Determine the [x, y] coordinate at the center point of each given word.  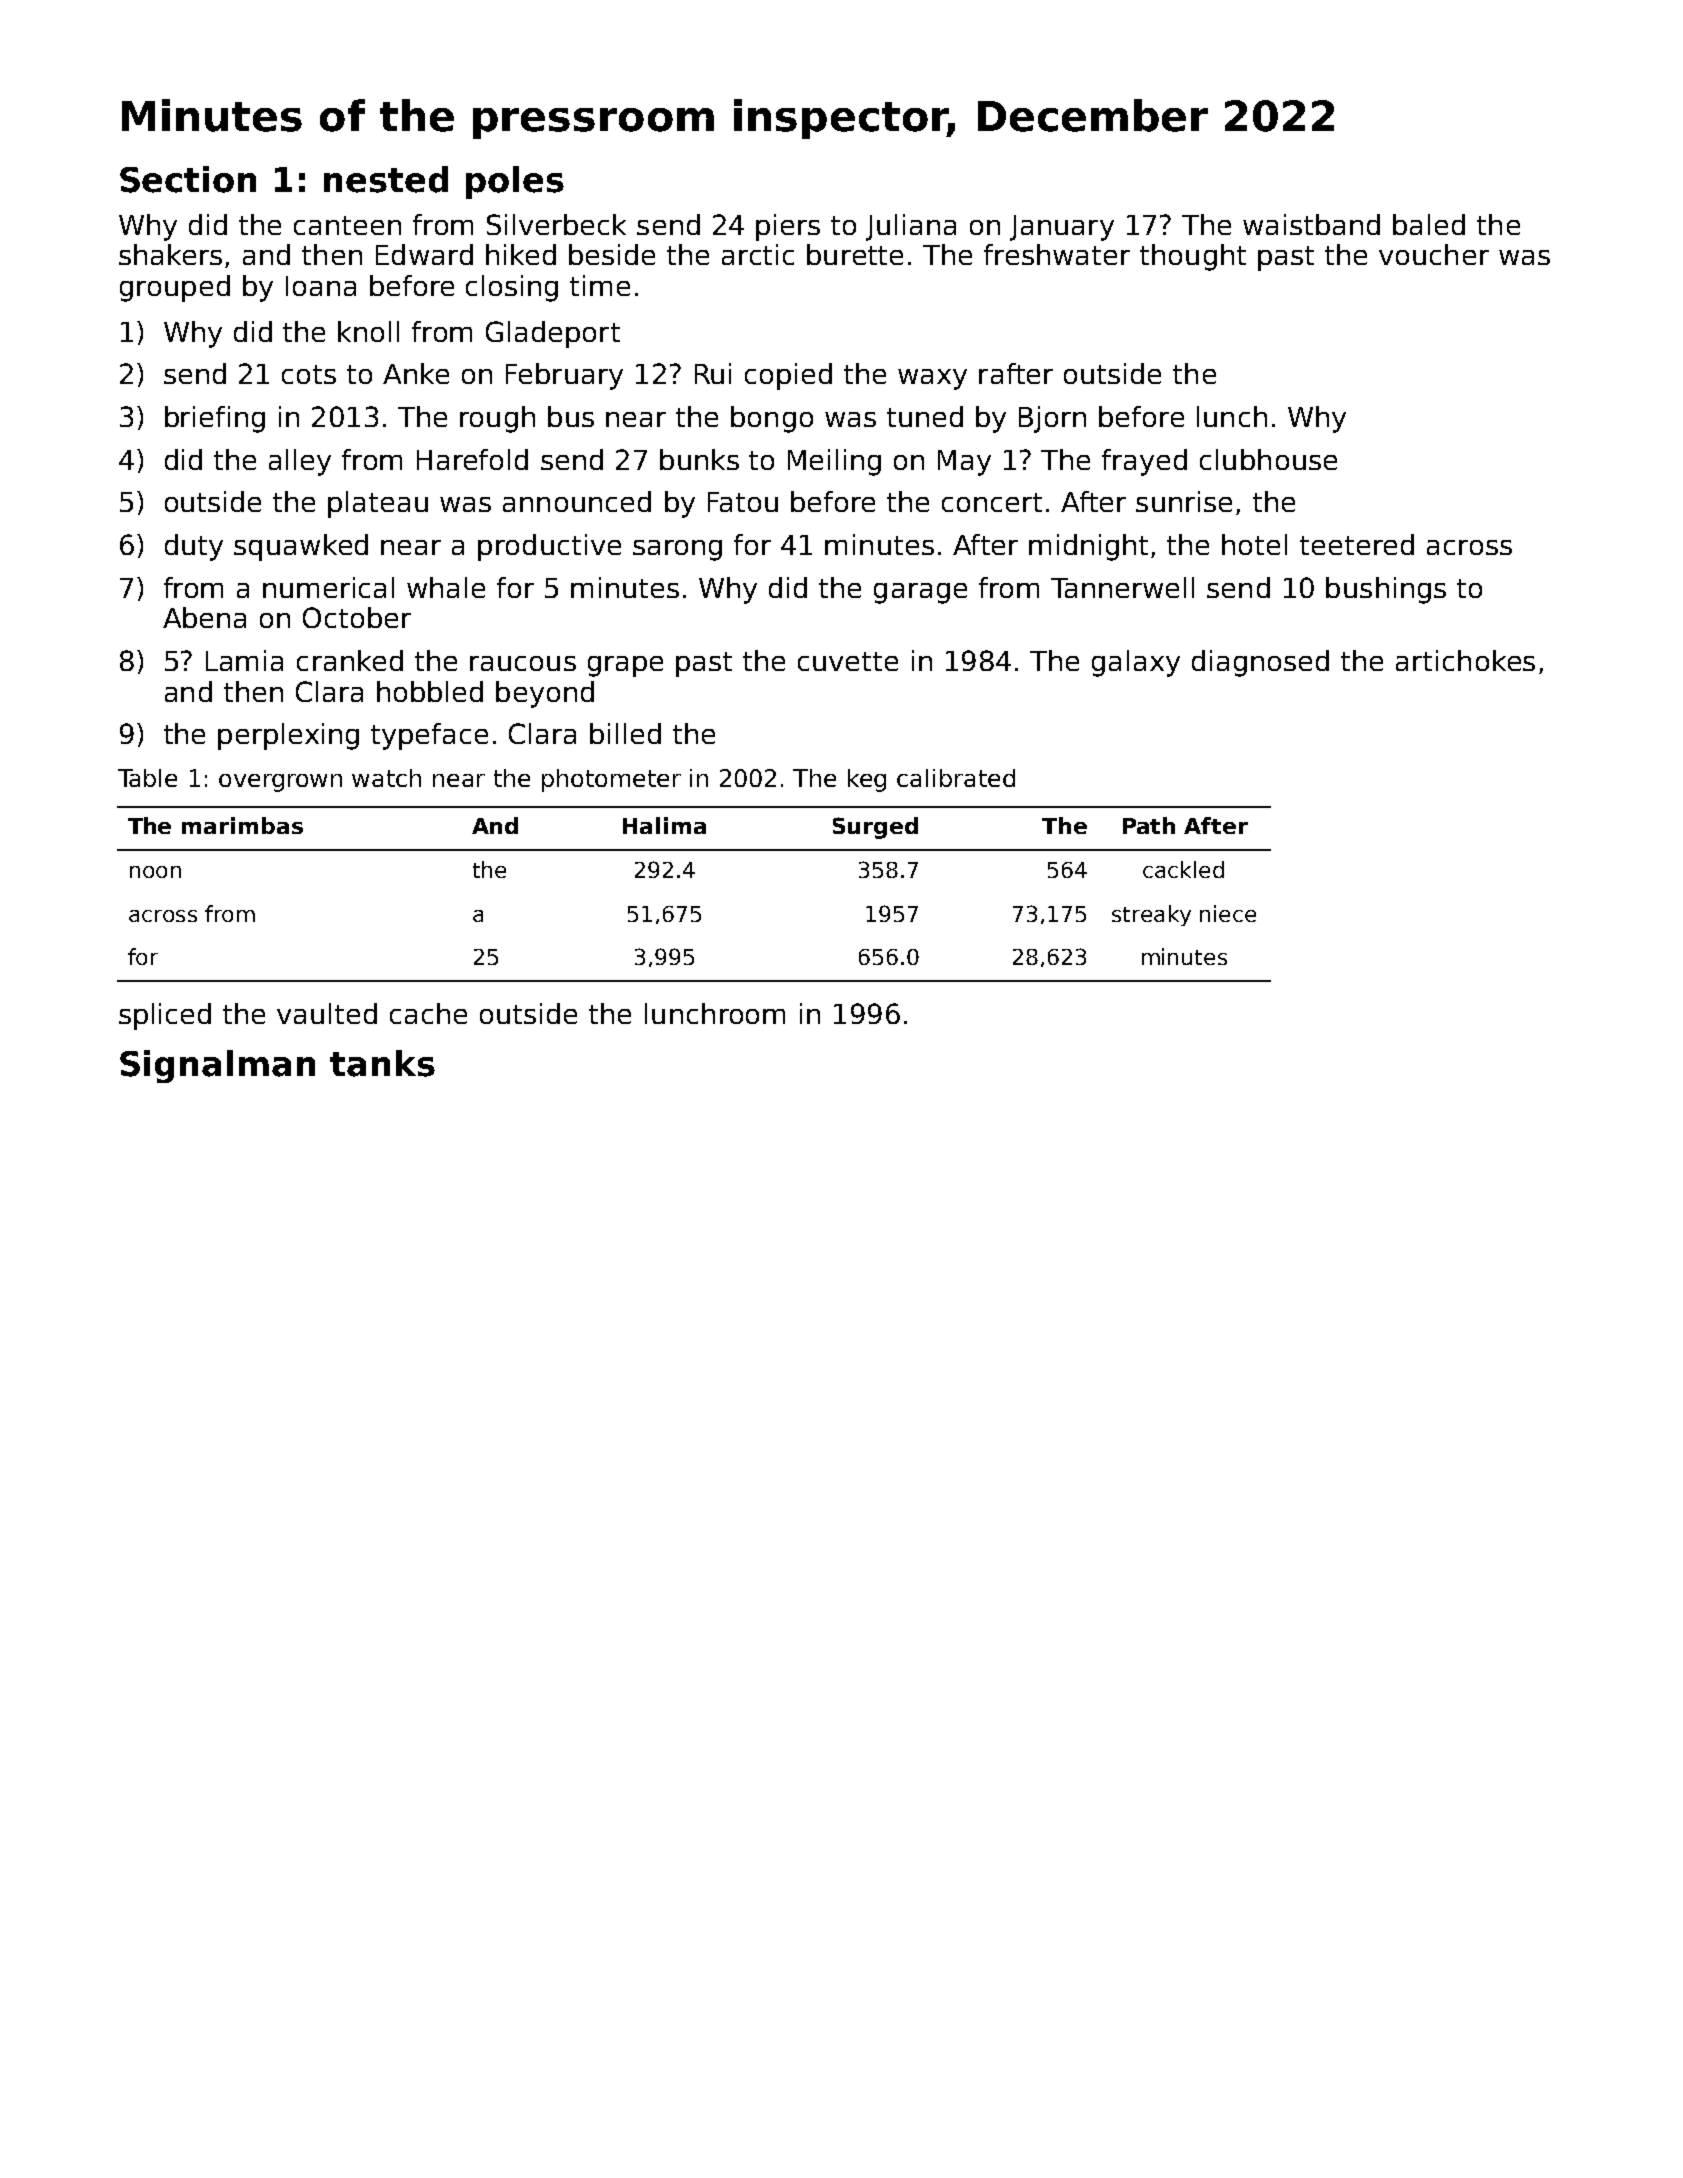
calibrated [956, 778]
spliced [165, 1016]
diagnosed [1260, 663]
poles [515, 182]
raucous [523, 663]
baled [1429, 224]
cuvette [848, 661]
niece [1228, 913]
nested [386, 179]
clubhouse [1268, 459]
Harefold [472, 459]
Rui [713, 373]
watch [386, 778]
